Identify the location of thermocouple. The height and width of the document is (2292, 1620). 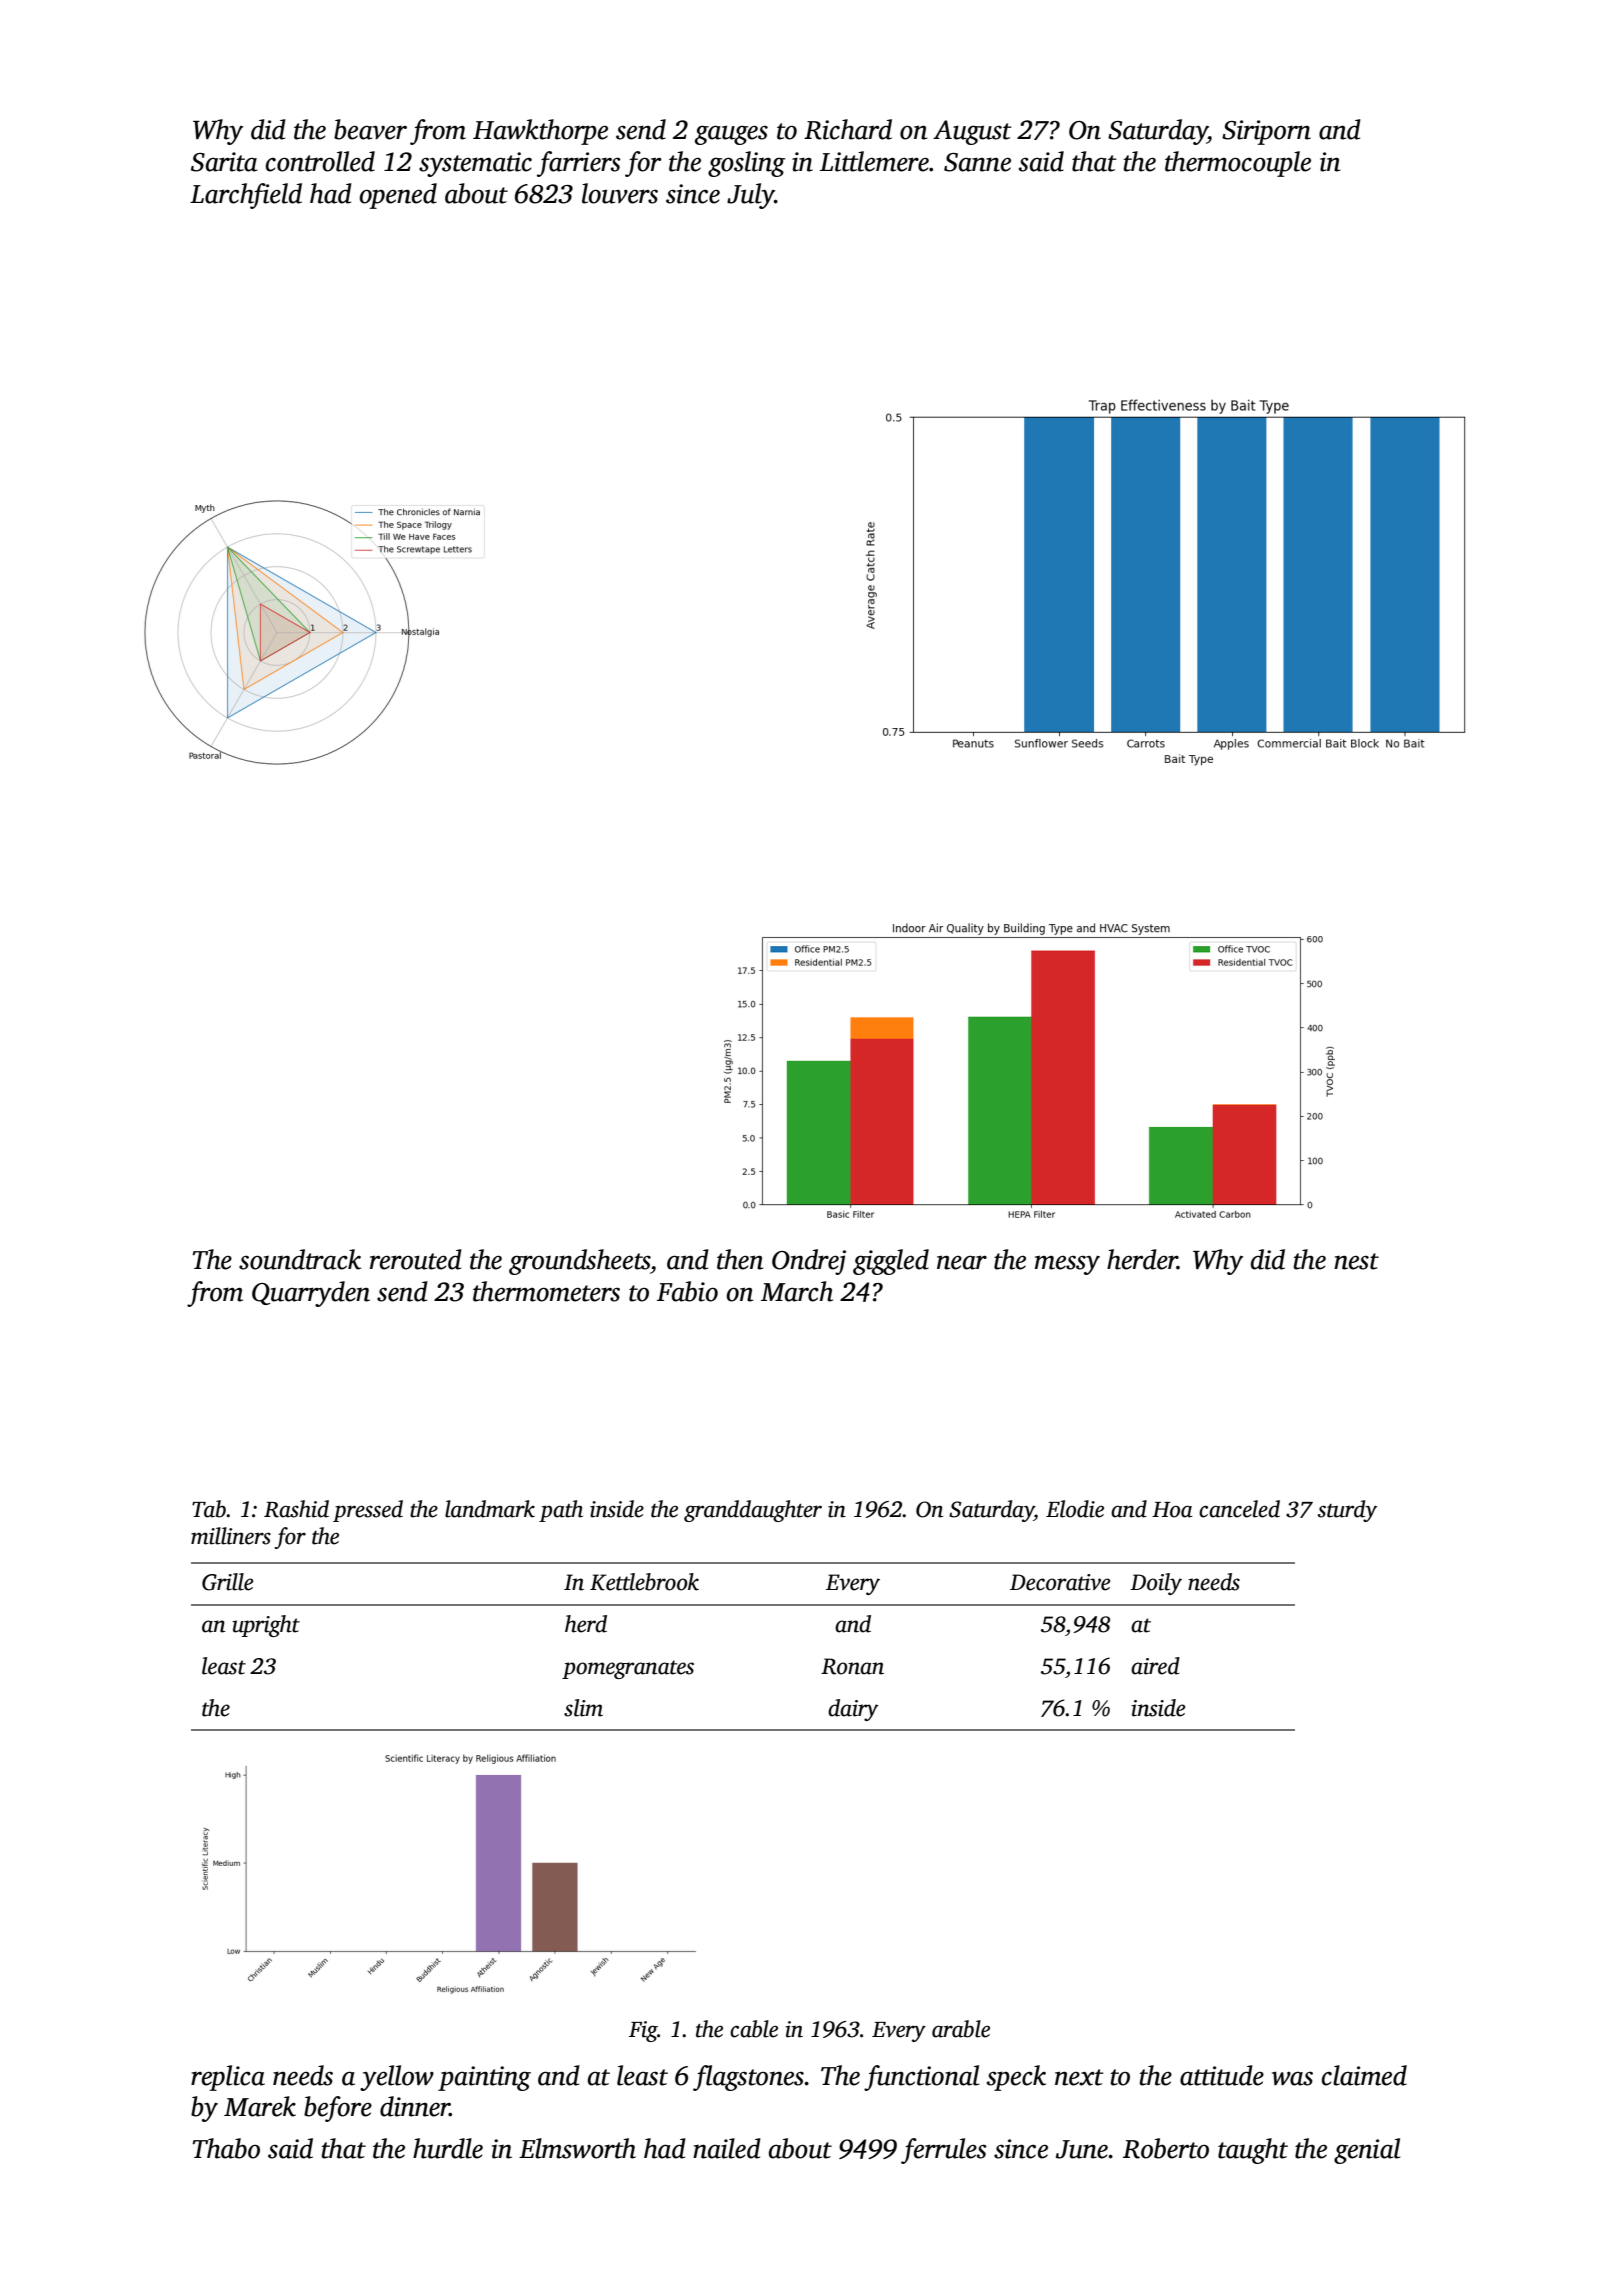
(1238, 164).
